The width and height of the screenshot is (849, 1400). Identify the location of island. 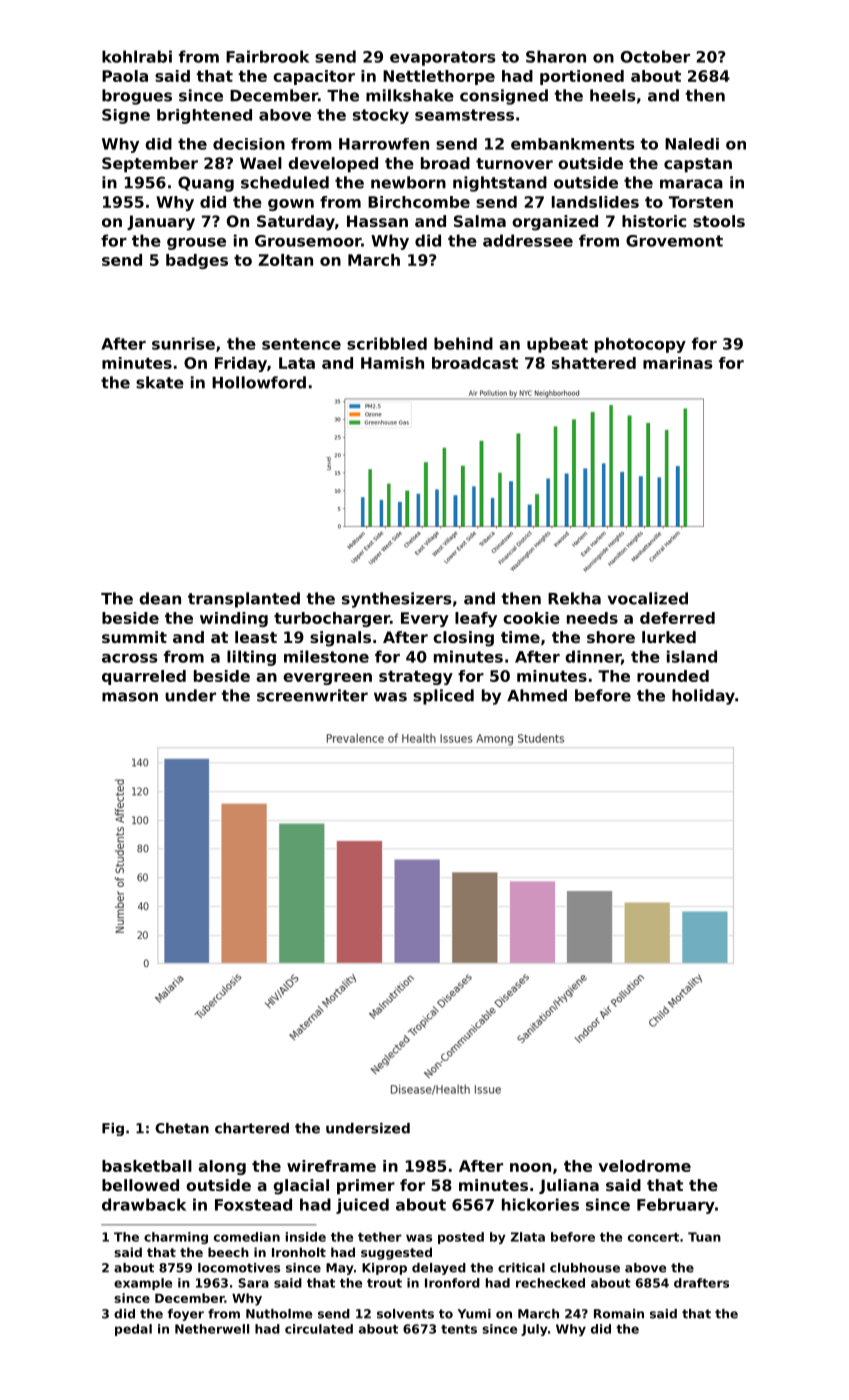
(692, 656).
